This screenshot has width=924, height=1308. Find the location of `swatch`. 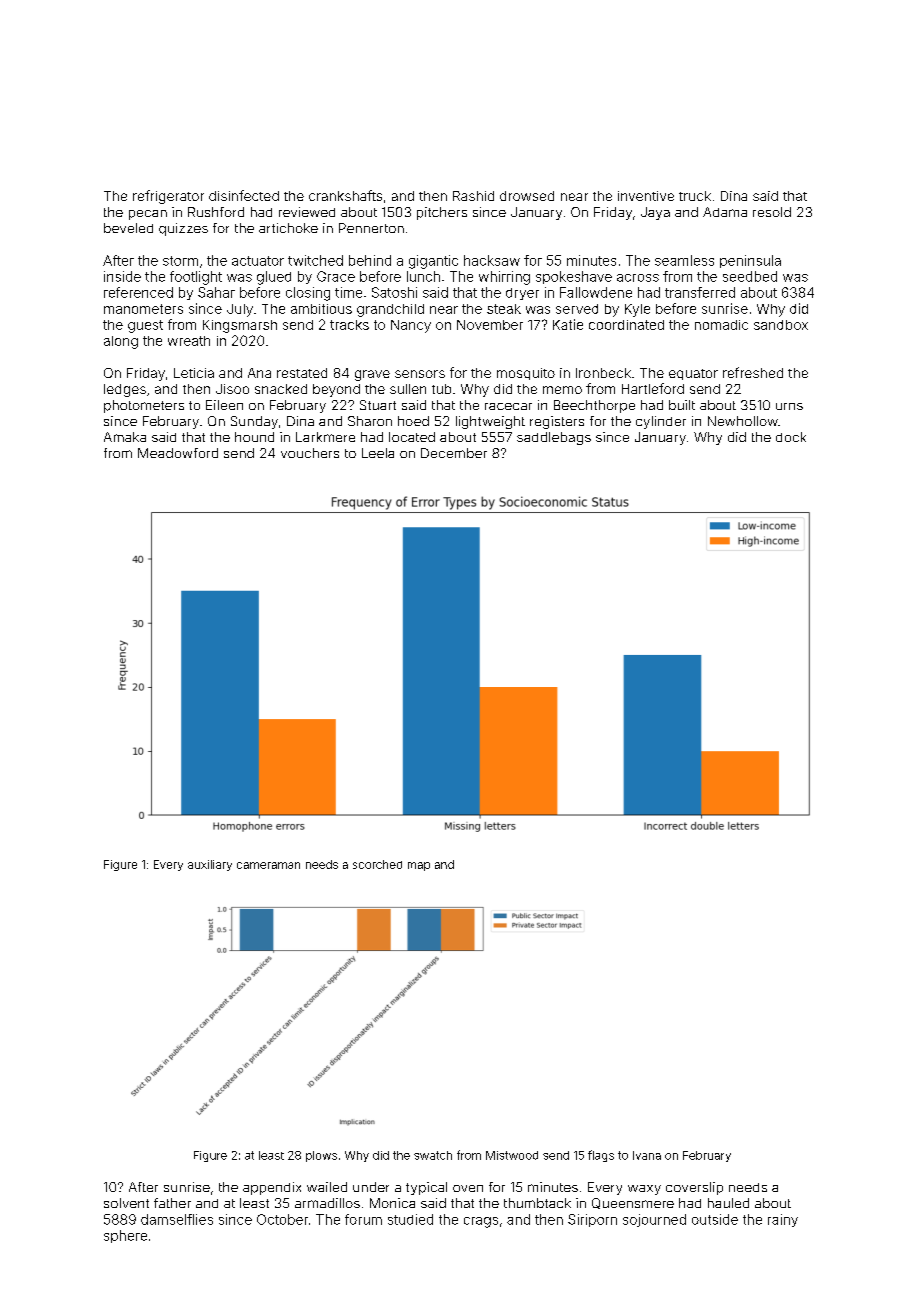

swatch is located at coordinates (433, 1155).
